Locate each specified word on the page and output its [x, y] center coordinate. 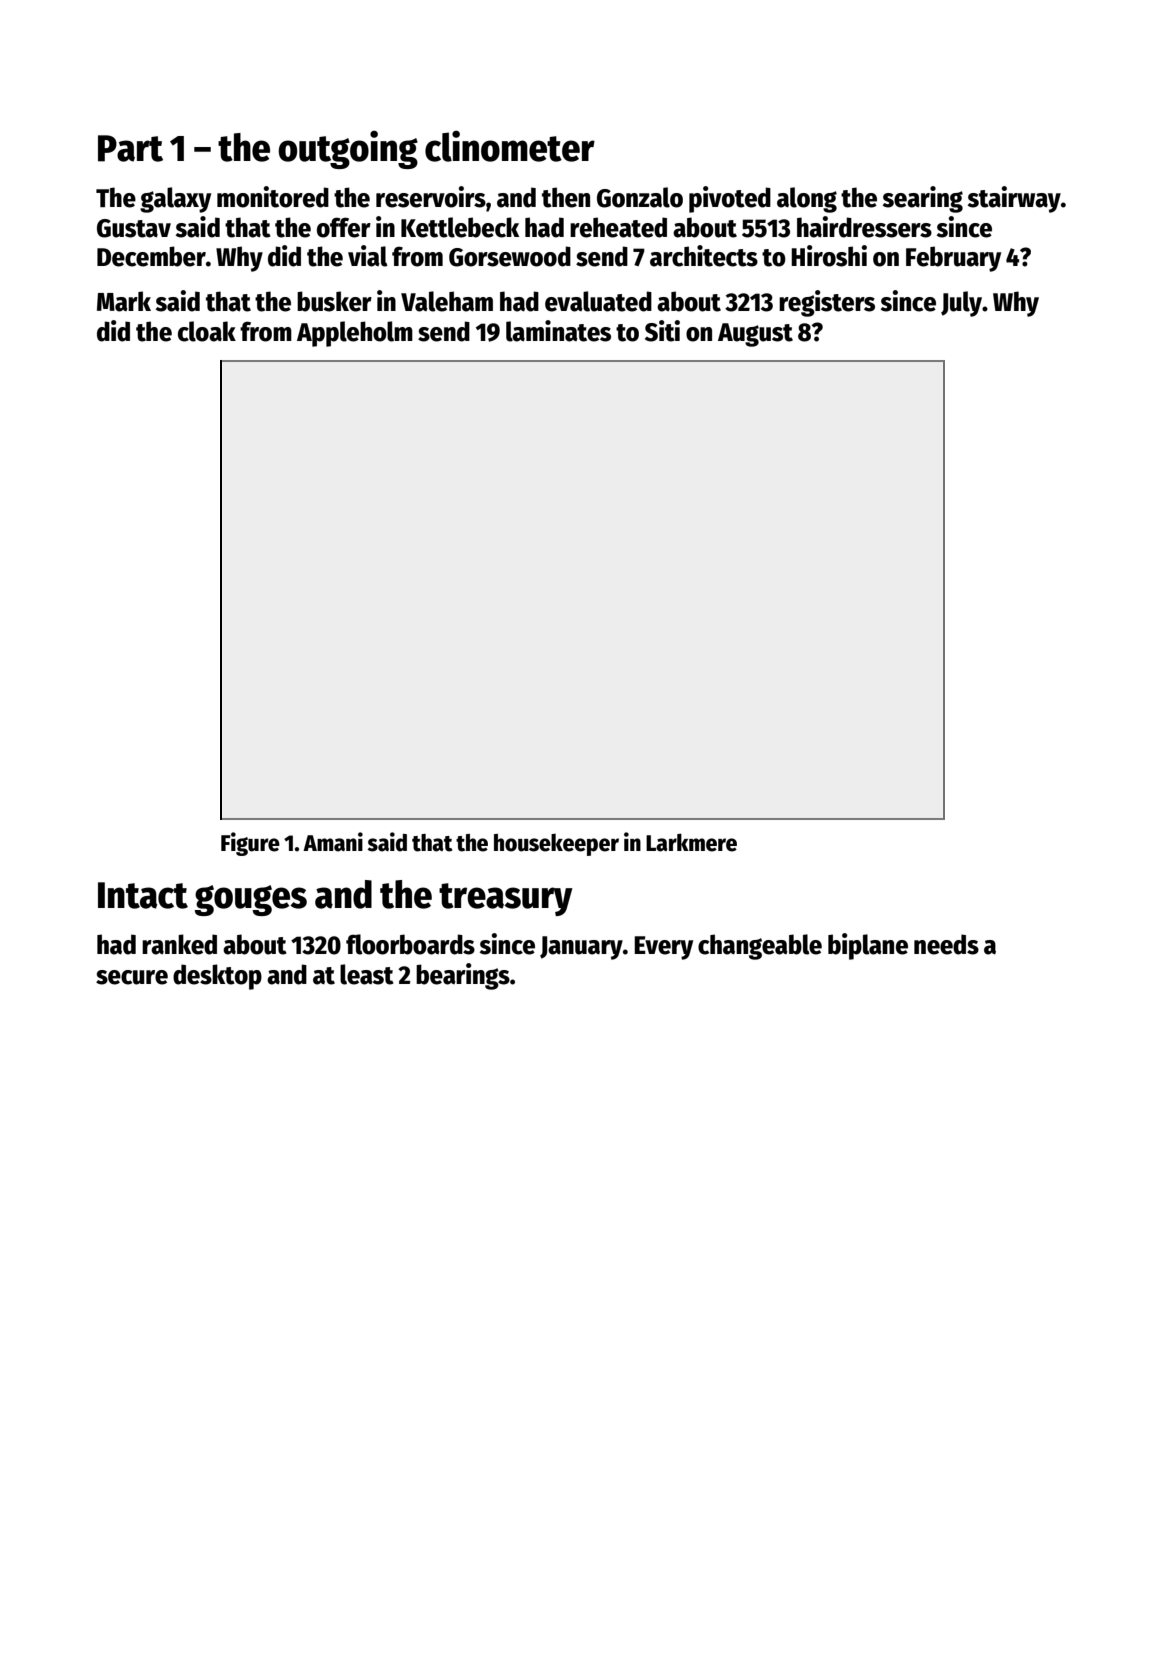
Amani [333, 842]
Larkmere [691, 842]
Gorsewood [510, 256]
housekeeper [556, 845]
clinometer [510, 146]
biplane [868, 946]
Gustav [134, 228]
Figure [250, 844]
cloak [207, 331]
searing [923, 199]
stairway [1014, 199]
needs [946, 944]
